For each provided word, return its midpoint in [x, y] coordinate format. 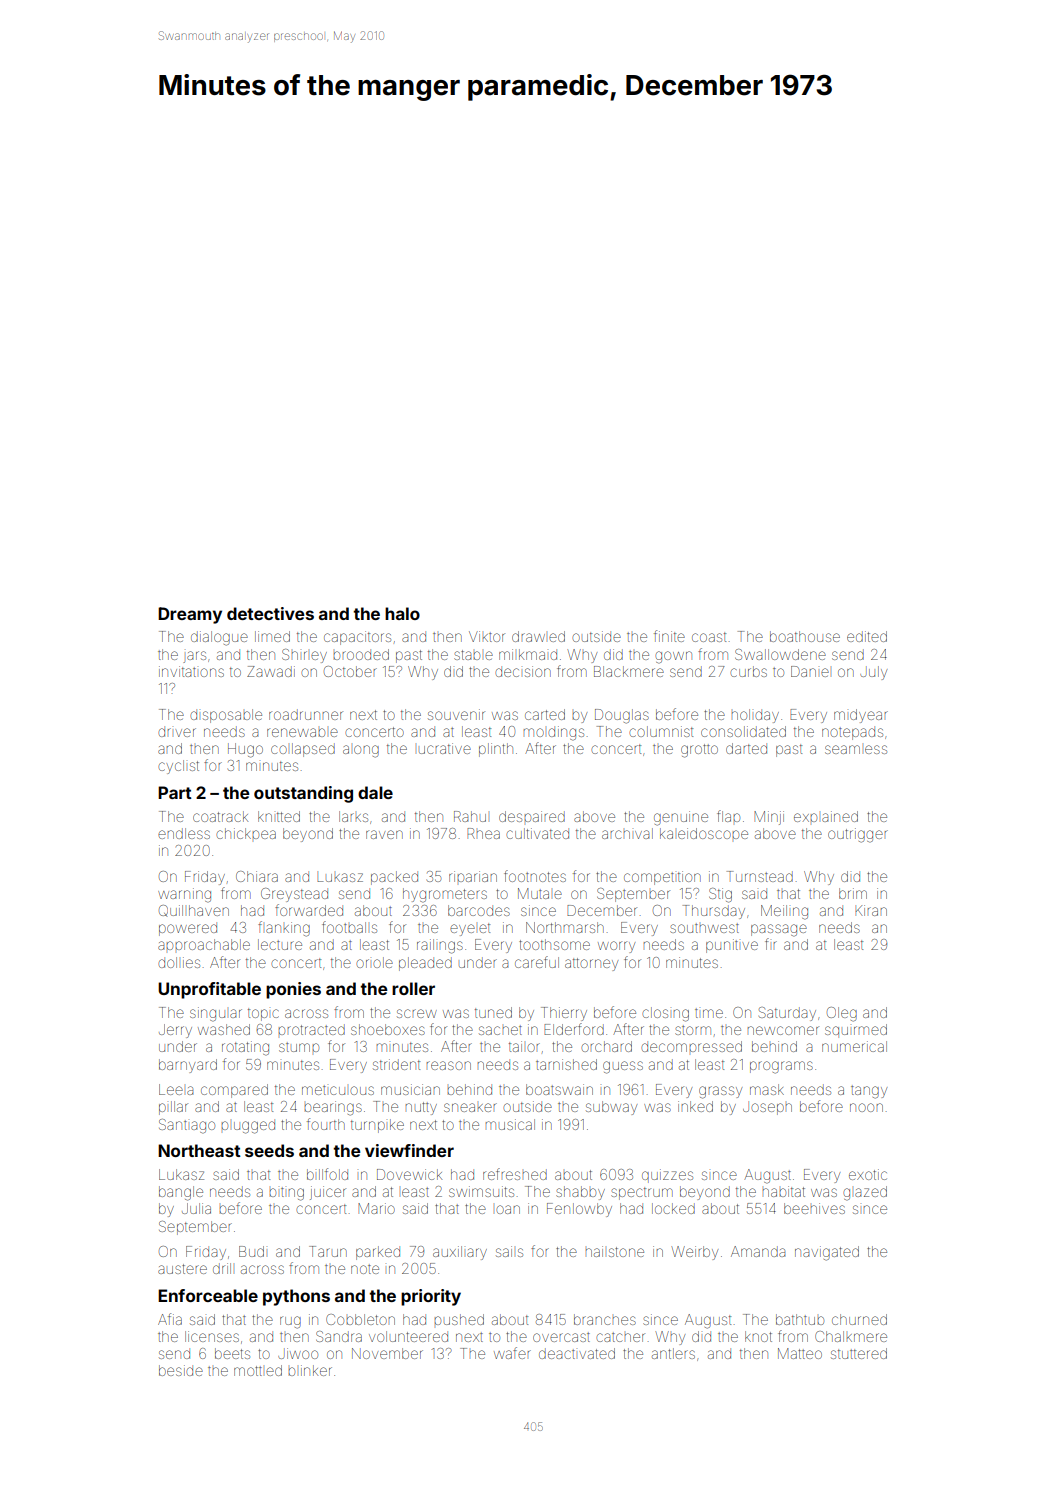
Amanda [758, 1251]
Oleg [842, 1014]
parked [378, 1253]
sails [509, 1251]
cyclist [178, 767]
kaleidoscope [704, 833]
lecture [280, 944]
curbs [748, 671]
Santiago [187, 1126]
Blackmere [629, 671]
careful [537, 962]
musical [510, 1124]
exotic [868, 1174]
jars [194, 657]
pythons [296, 1297]
